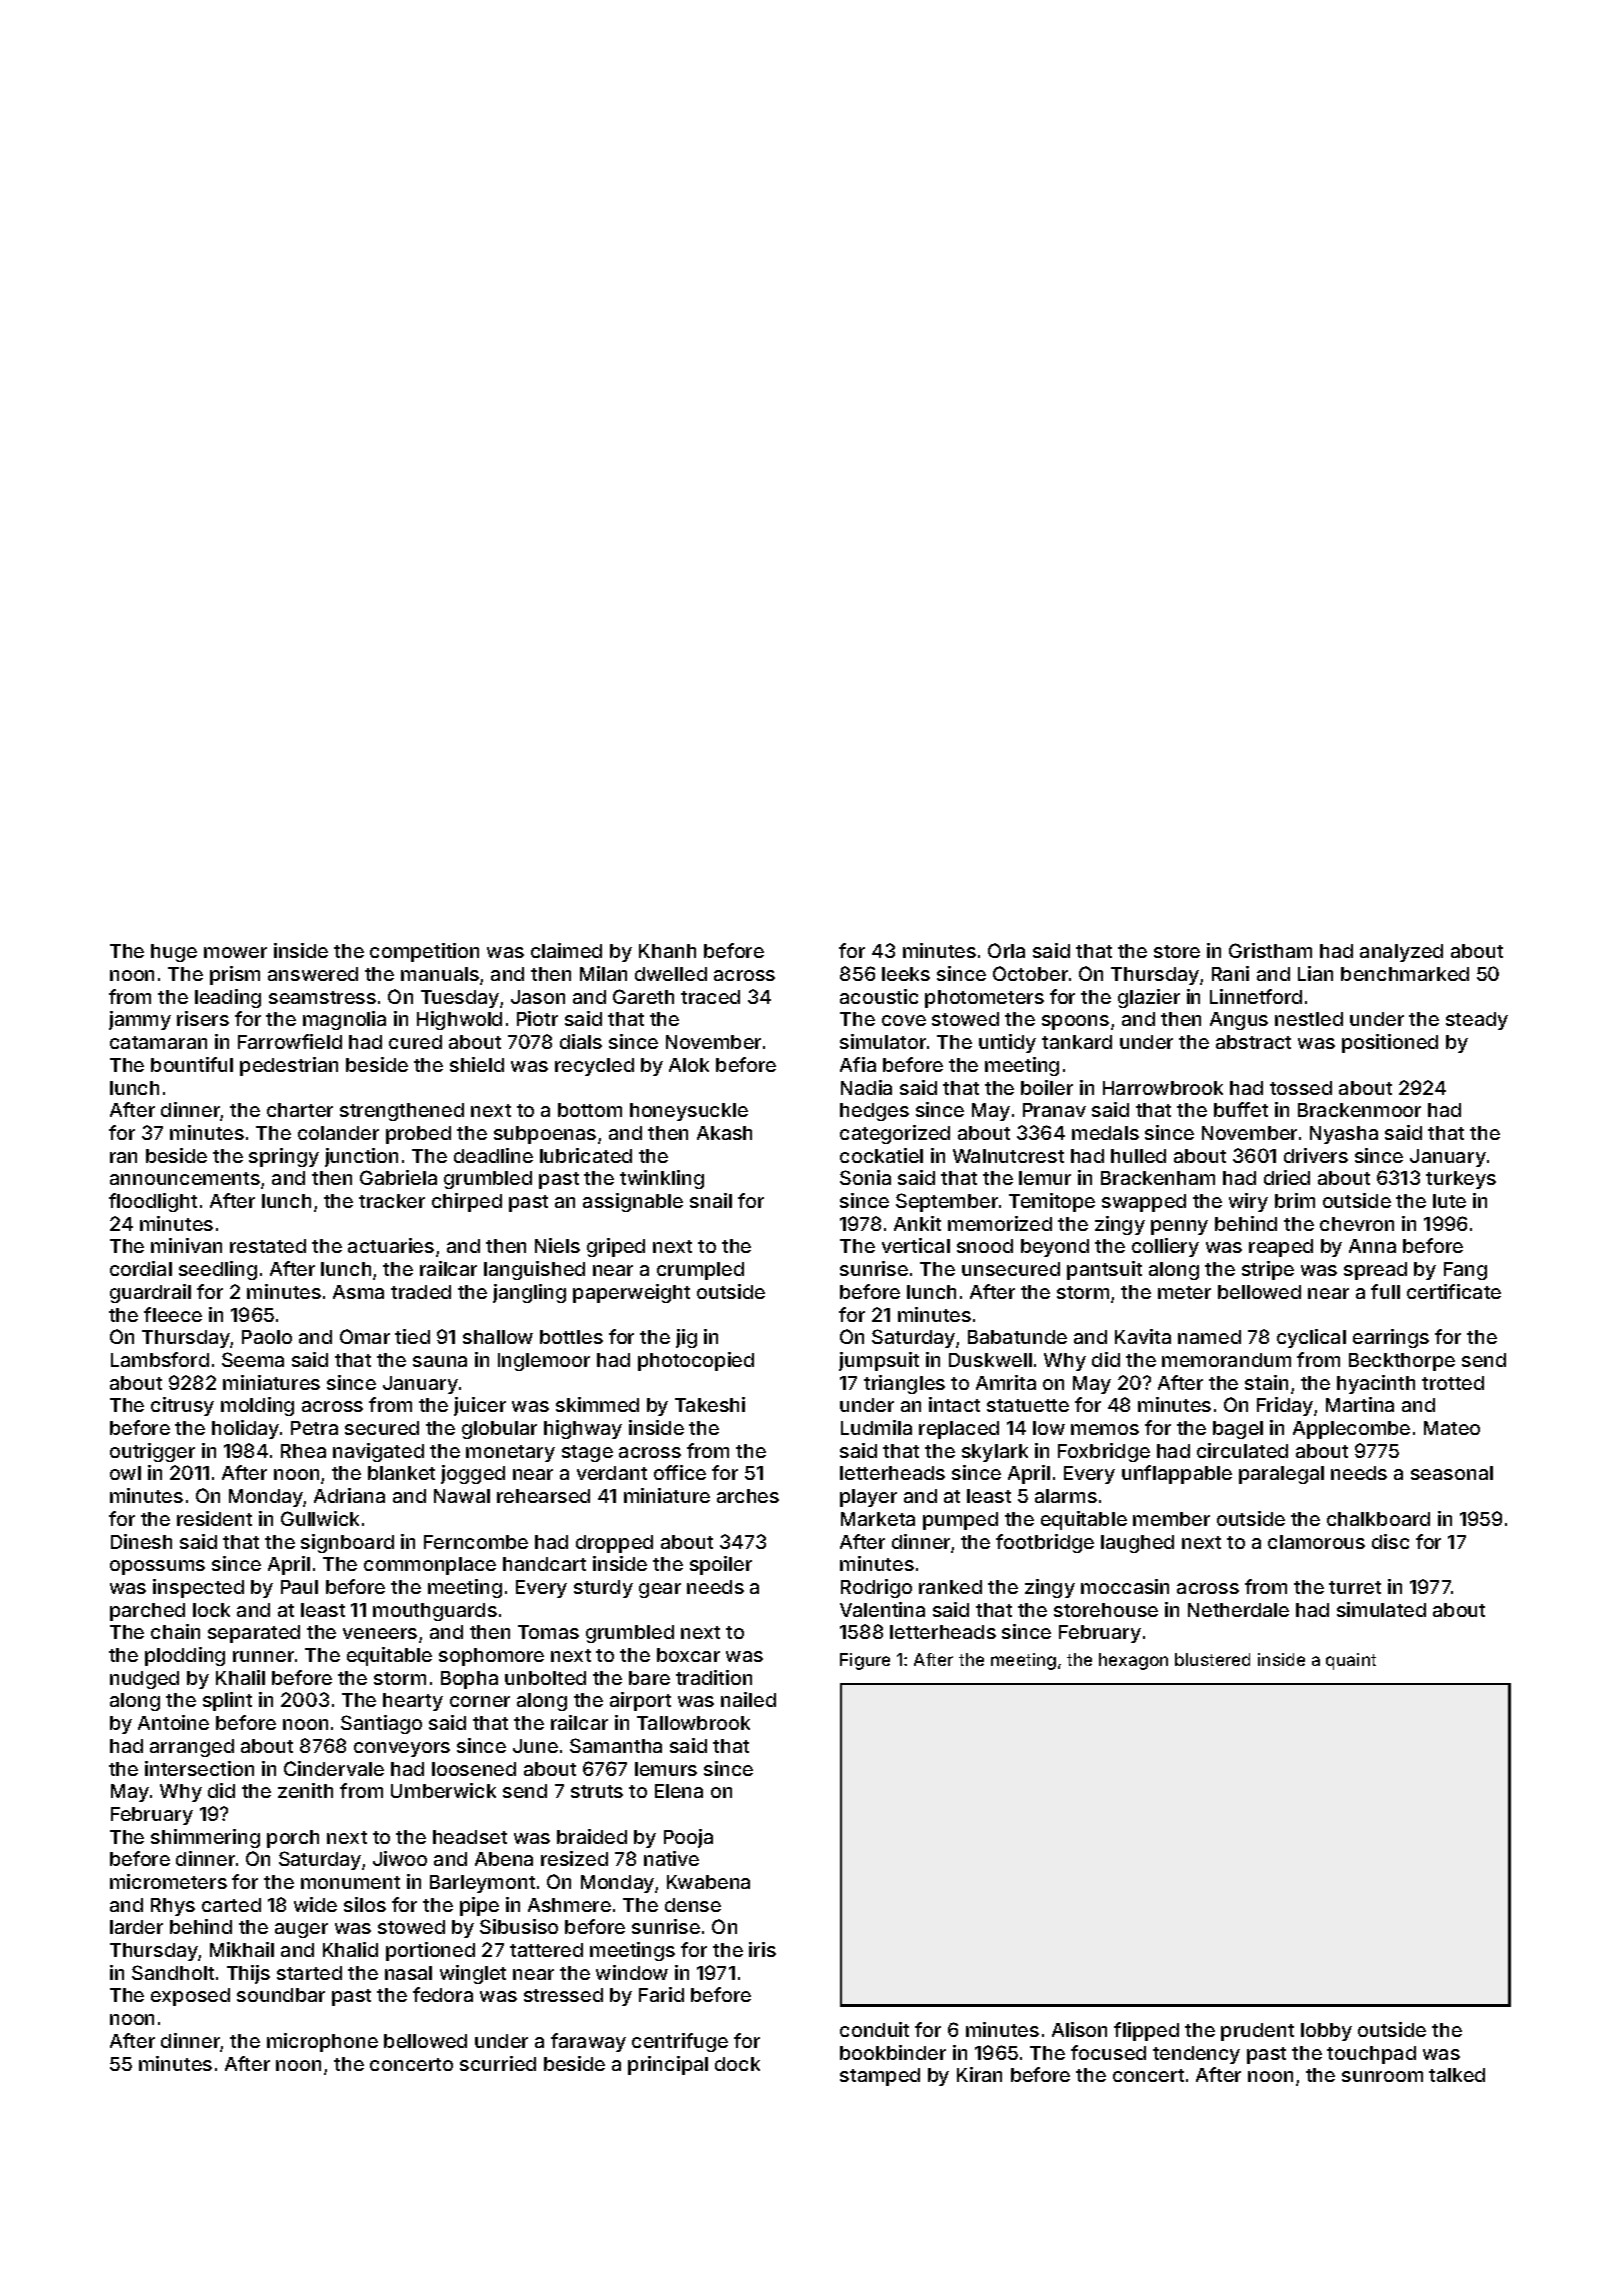  What do you see at coordinates (640, 1701) in the page?
I see `airport` at bounding box center [640, 1701].
